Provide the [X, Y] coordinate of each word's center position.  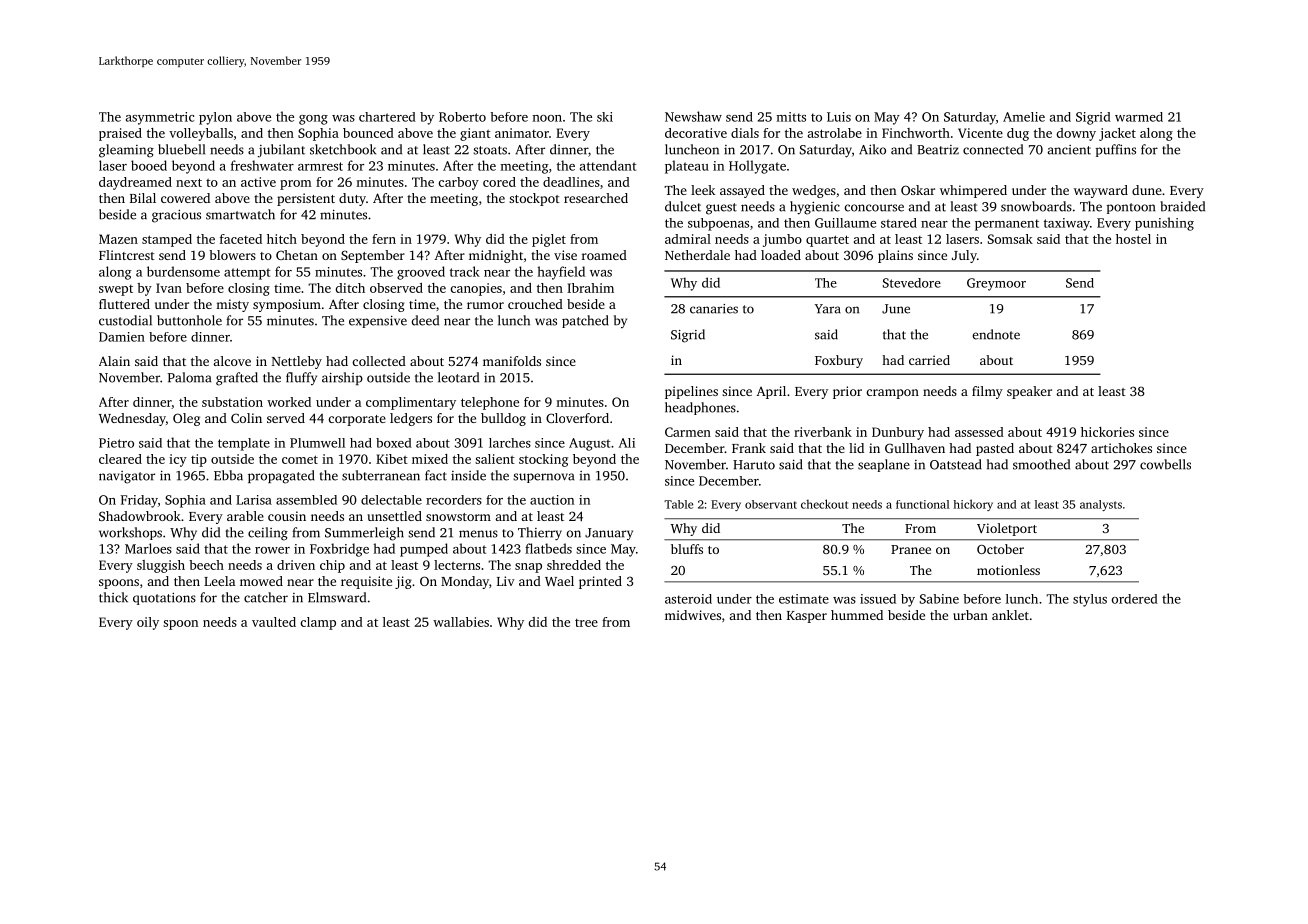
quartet [827, 241]
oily [148, 623]
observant [771, 504]
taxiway [1067, 224]
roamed [604, 255]
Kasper [807, 617]
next [189, 182]
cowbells [1165, 464]
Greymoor [996, 284]
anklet [1010, 615]
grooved [421, 273]
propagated [281, 477]
